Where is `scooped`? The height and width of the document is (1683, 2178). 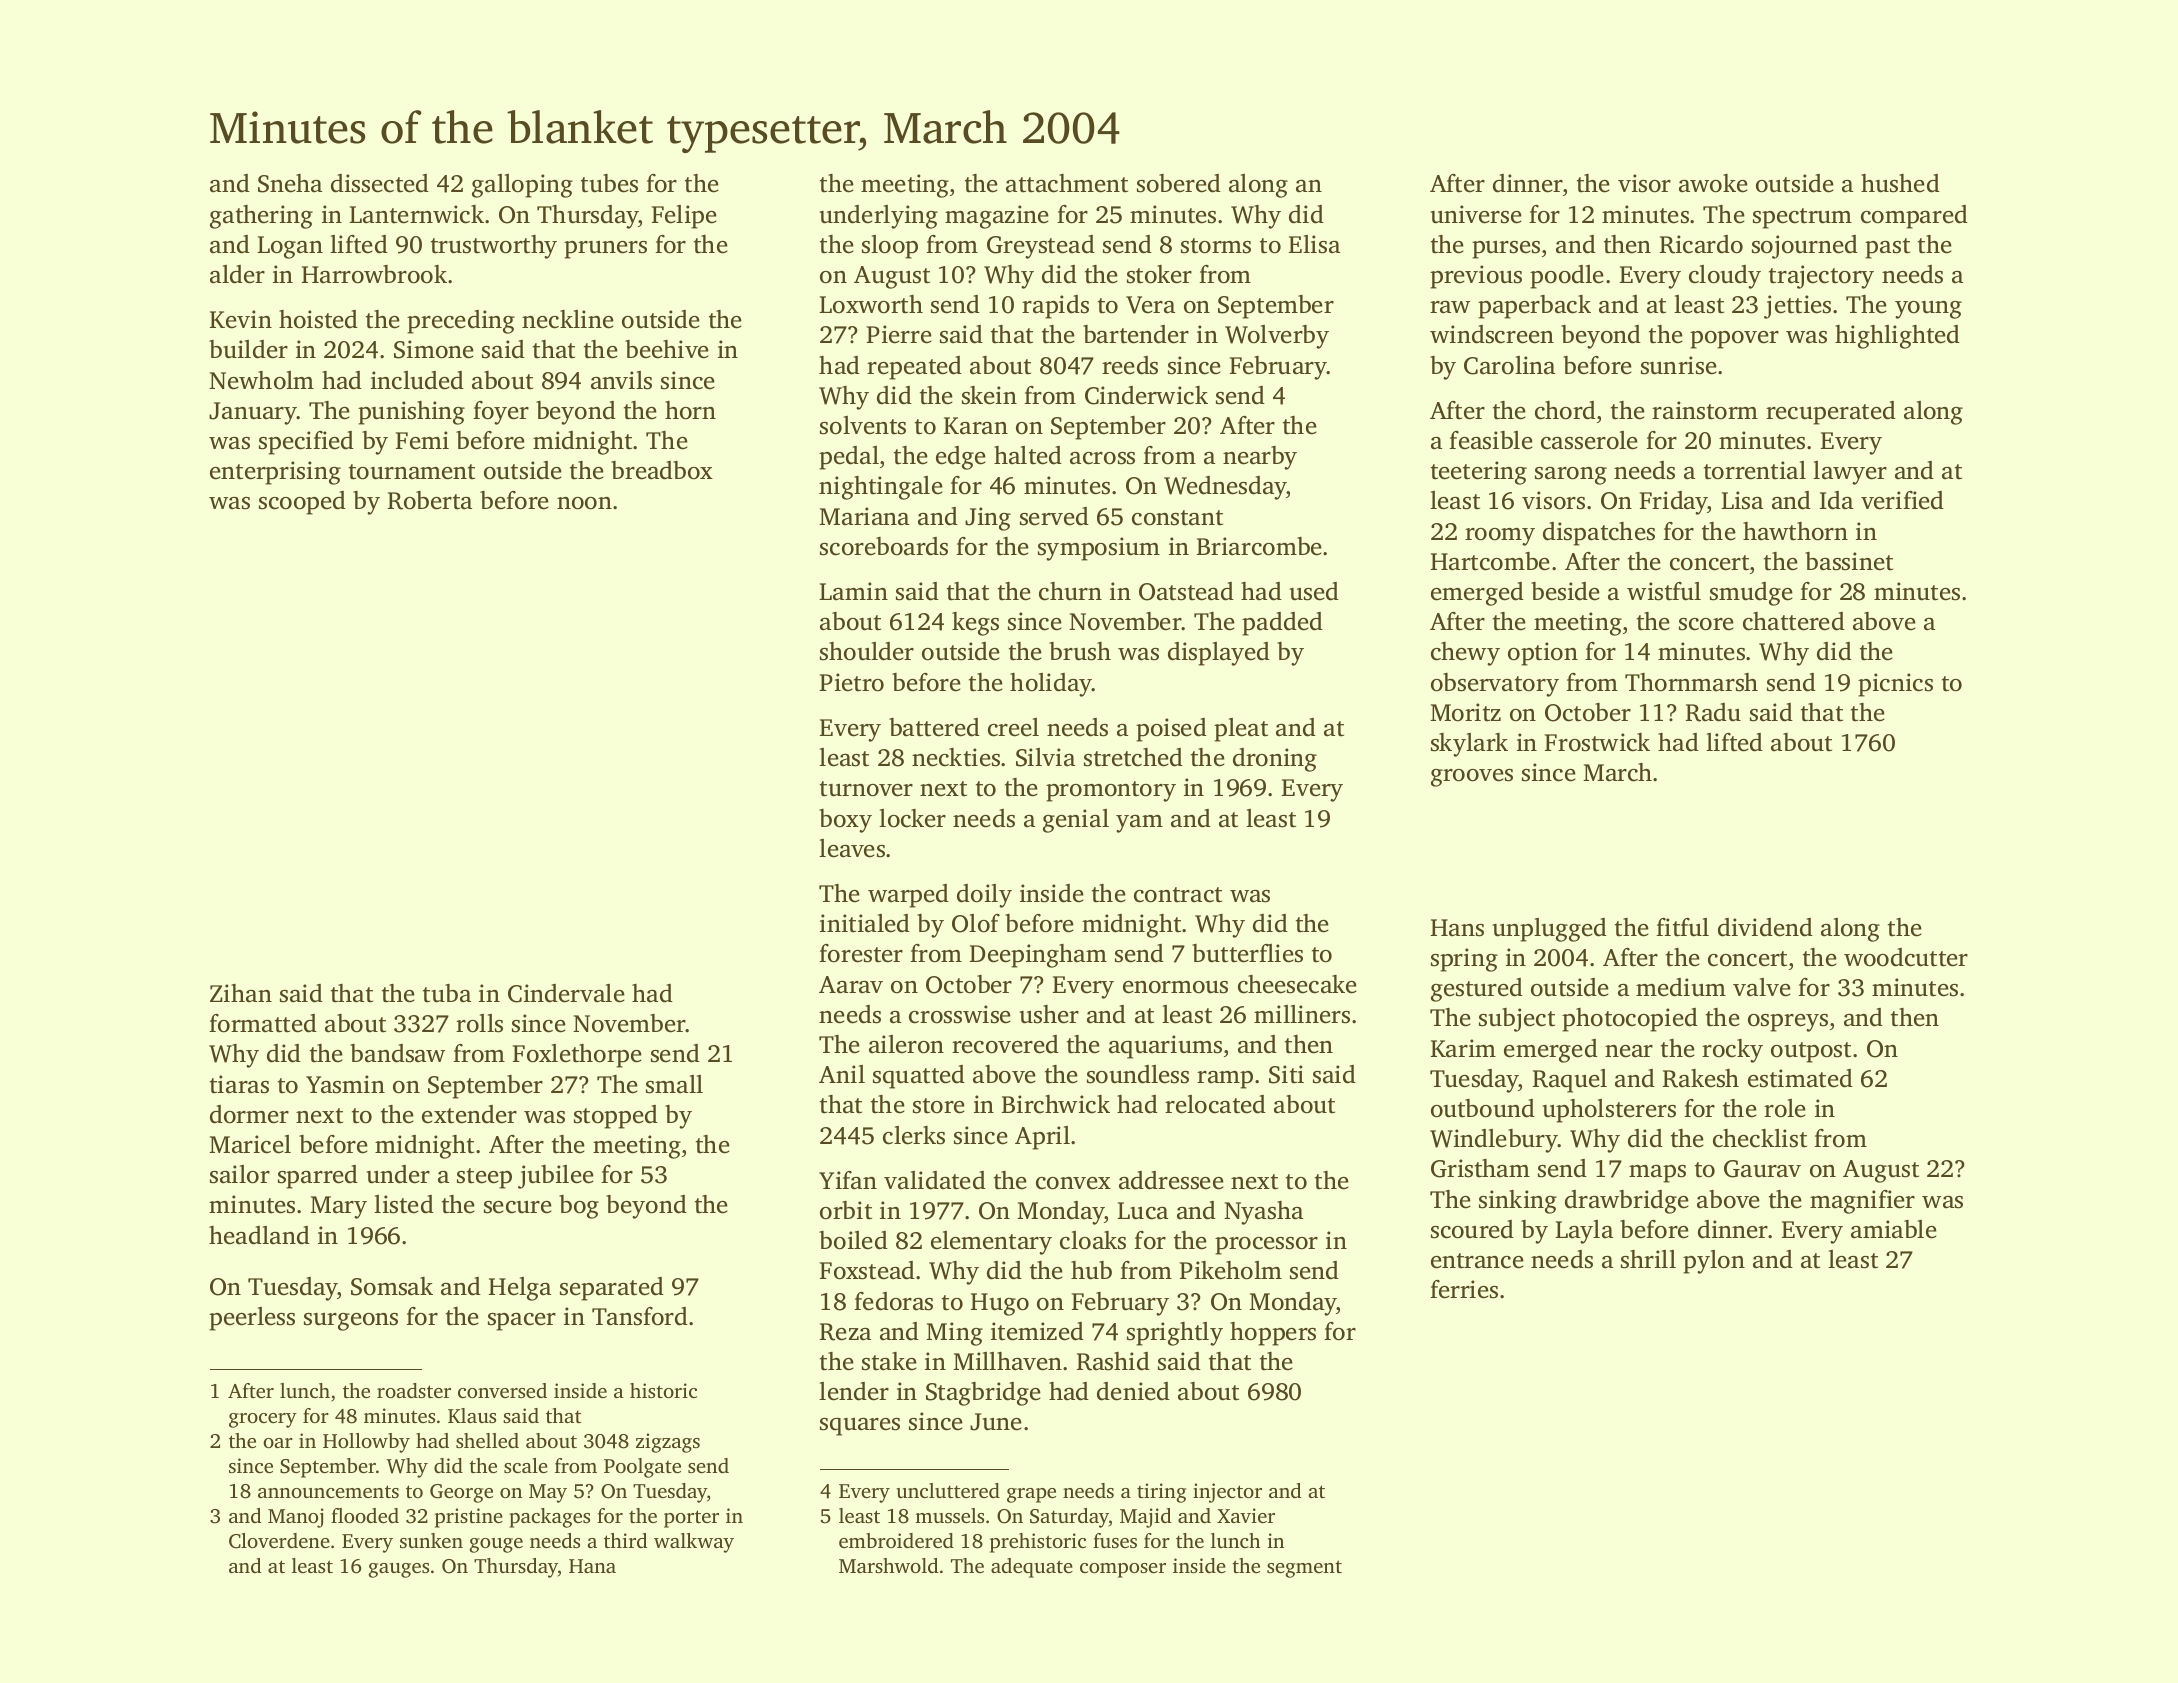 scooped is located at coordinates (302, 503).
